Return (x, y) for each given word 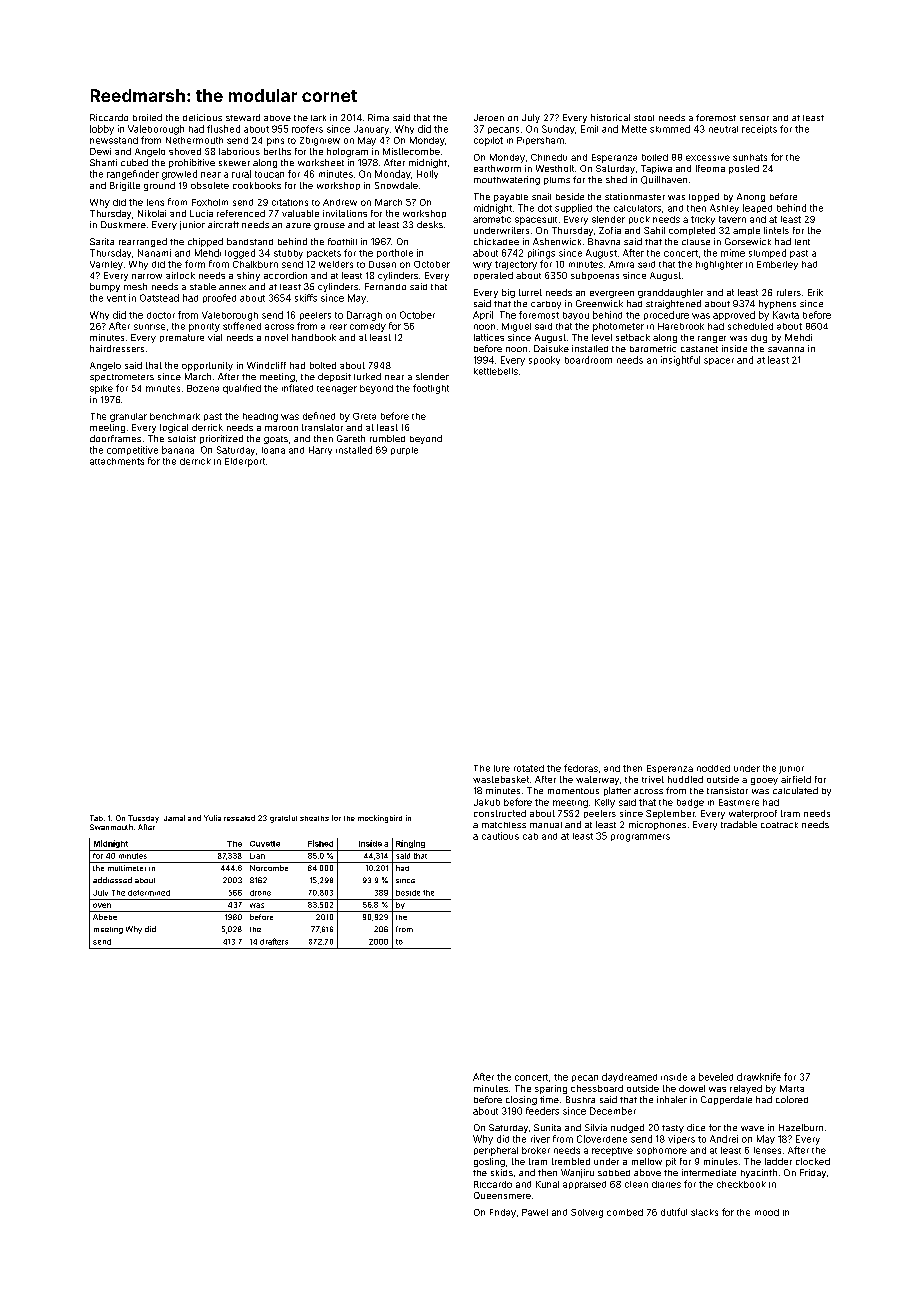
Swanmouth (111, 827)
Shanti (103, 162)
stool (644, 118)
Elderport (245, 462)
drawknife (759, 1077)
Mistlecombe (411, 151)
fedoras (581, 768)
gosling (489, 1162)
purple (404, 451)
